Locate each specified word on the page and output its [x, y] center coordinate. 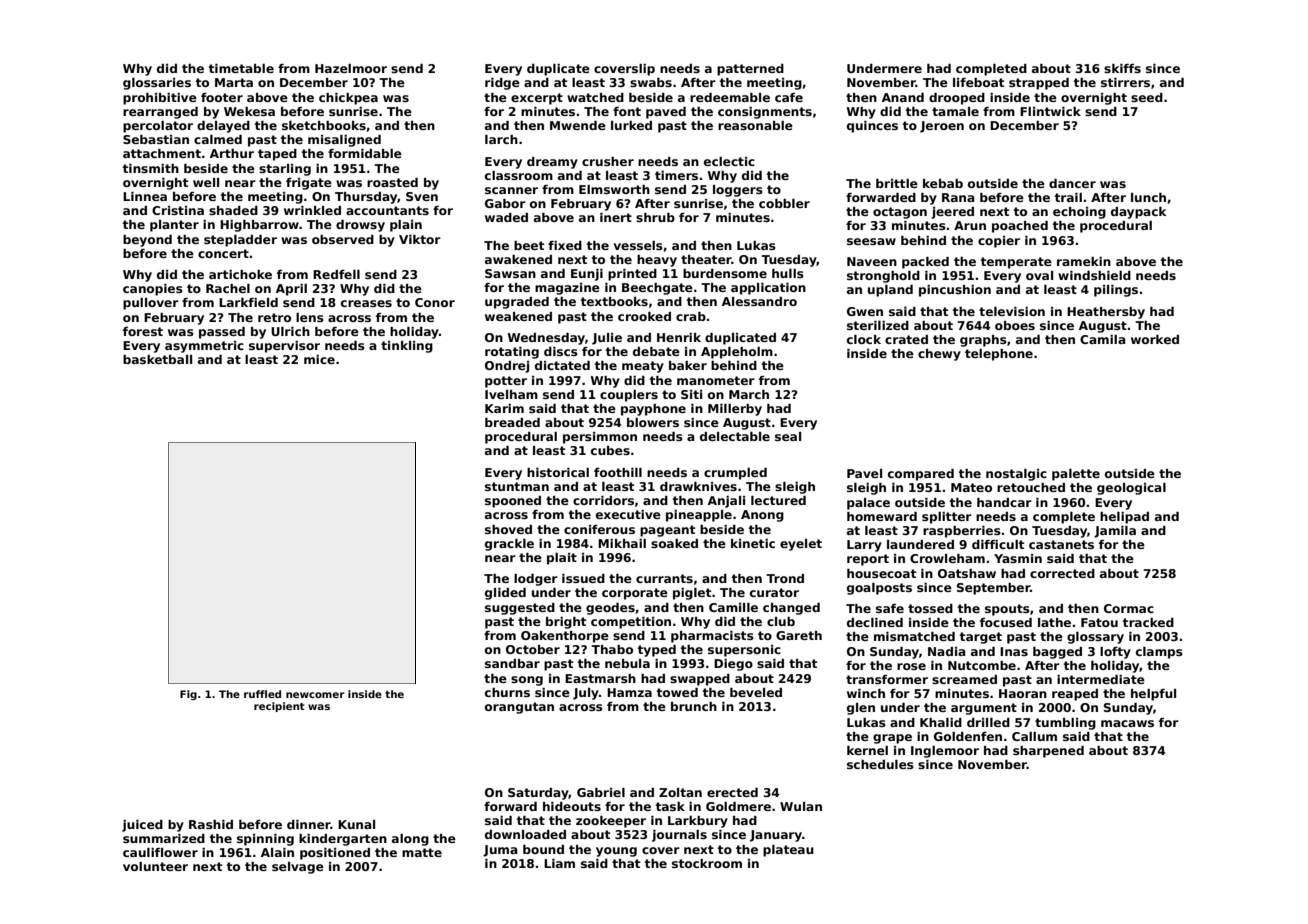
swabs [651, 82]
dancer [1072, 183]
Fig [188, 695]
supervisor [284, 347]
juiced [142, 826]
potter [506, 382]
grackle [509, 545]
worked [1155, 339]
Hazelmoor [351, 68]
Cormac [1129, 608]
